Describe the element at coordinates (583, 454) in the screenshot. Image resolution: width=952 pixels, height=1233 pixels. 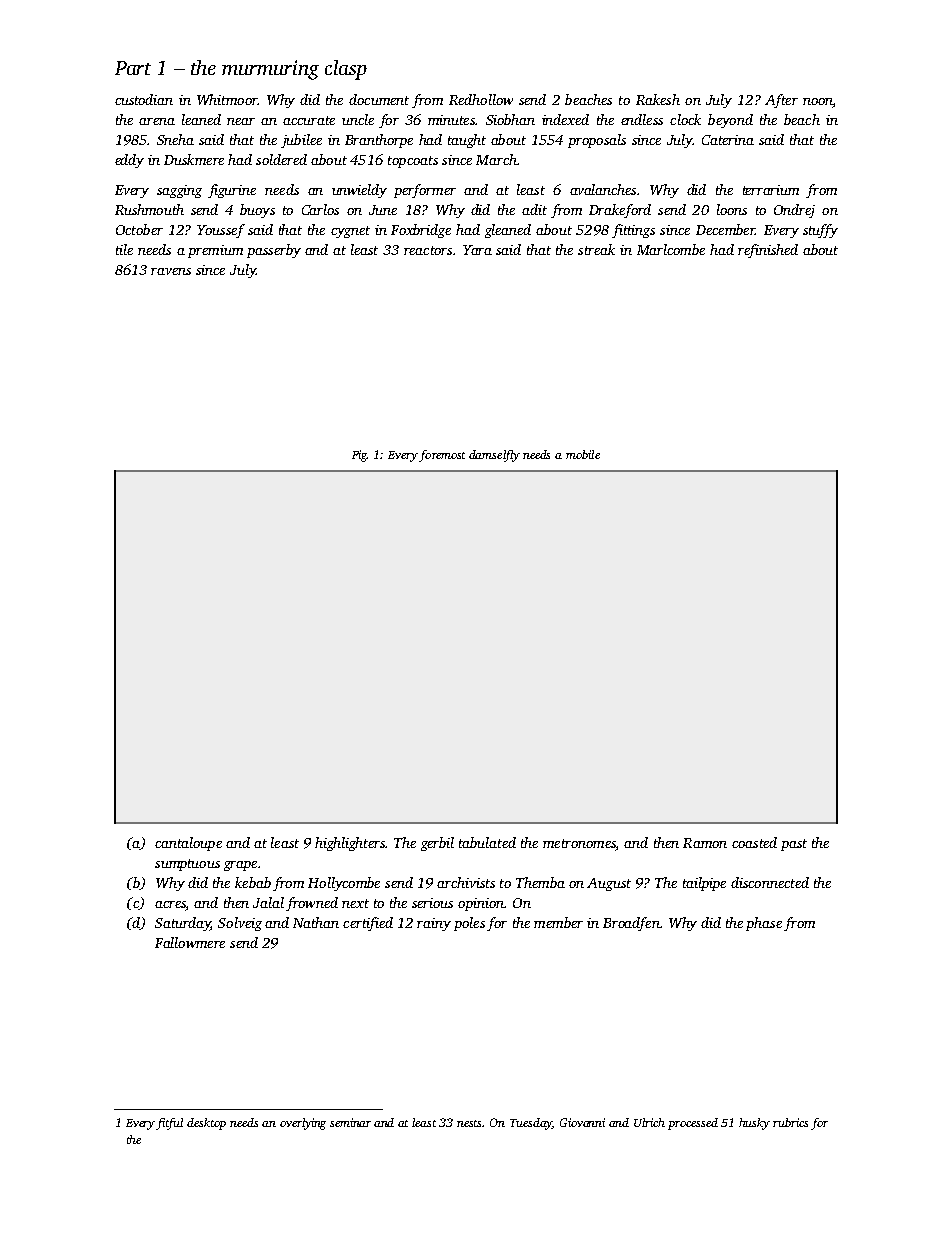
I see `mobile` at that location.
